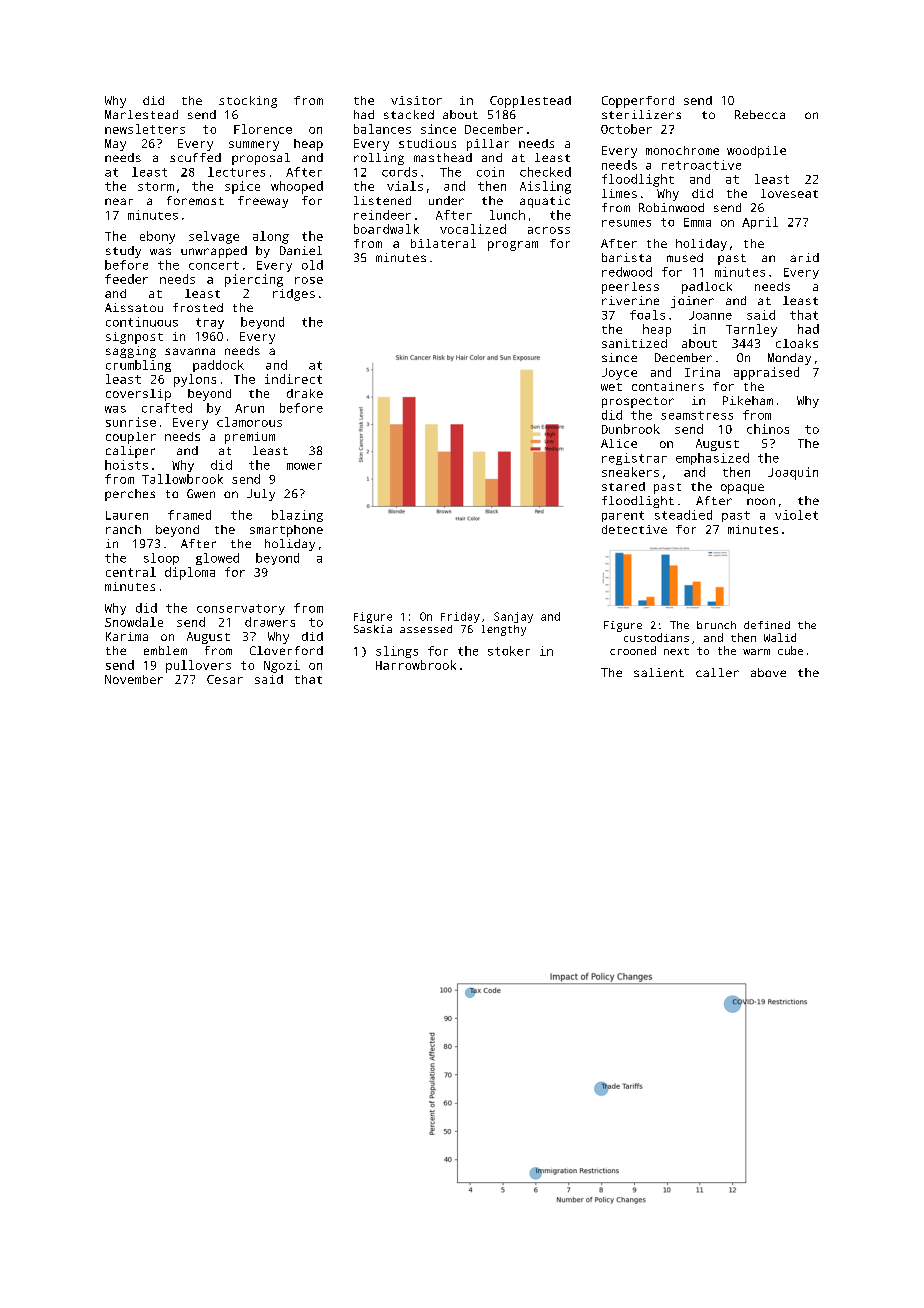 Image resolution: width=924 pixels, height=1308 pixels. I want to click on Daniel, so click(301, 250).
